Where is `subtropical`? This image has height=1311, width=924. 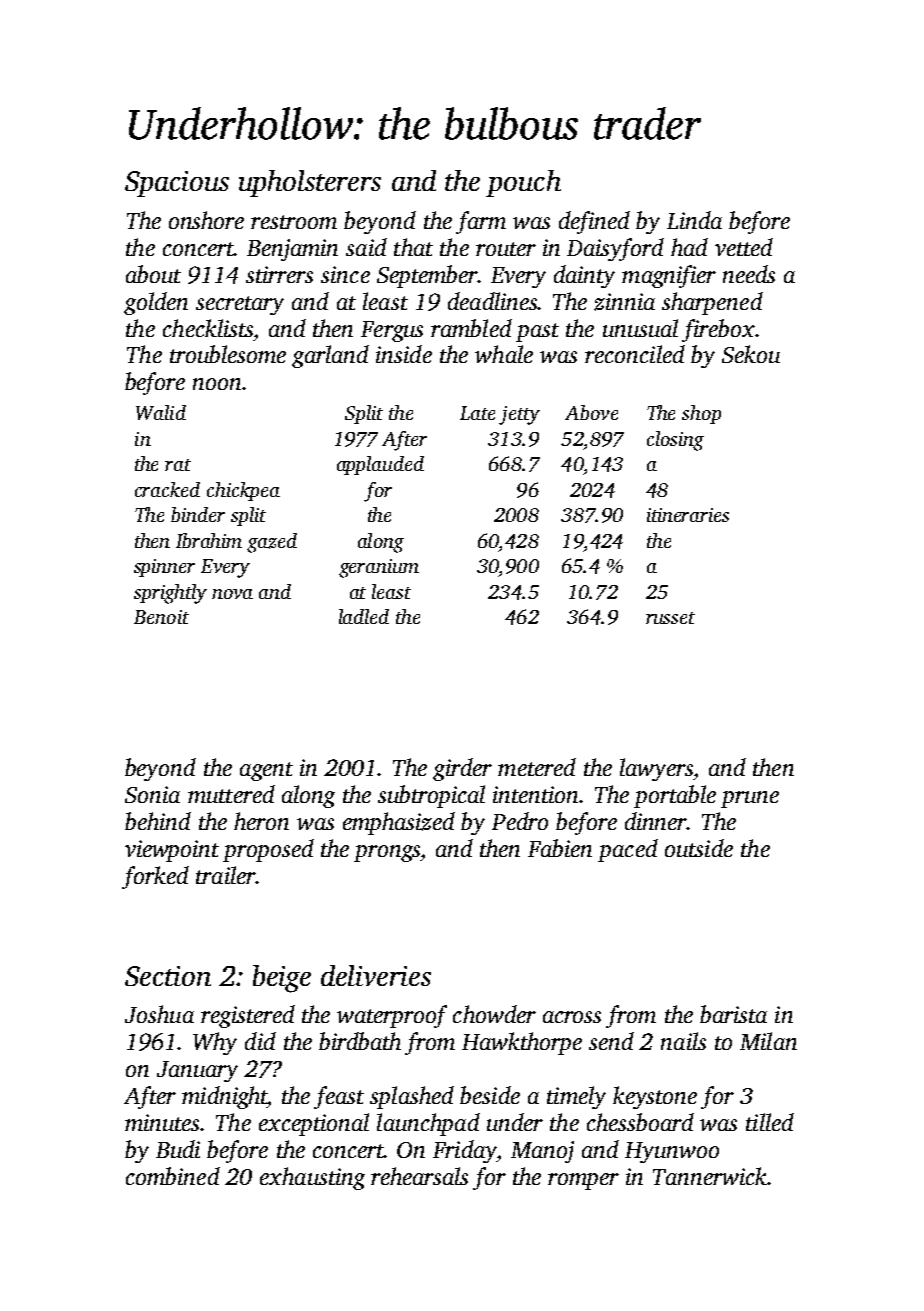 subtropical is located at coordinates (431, 796).
